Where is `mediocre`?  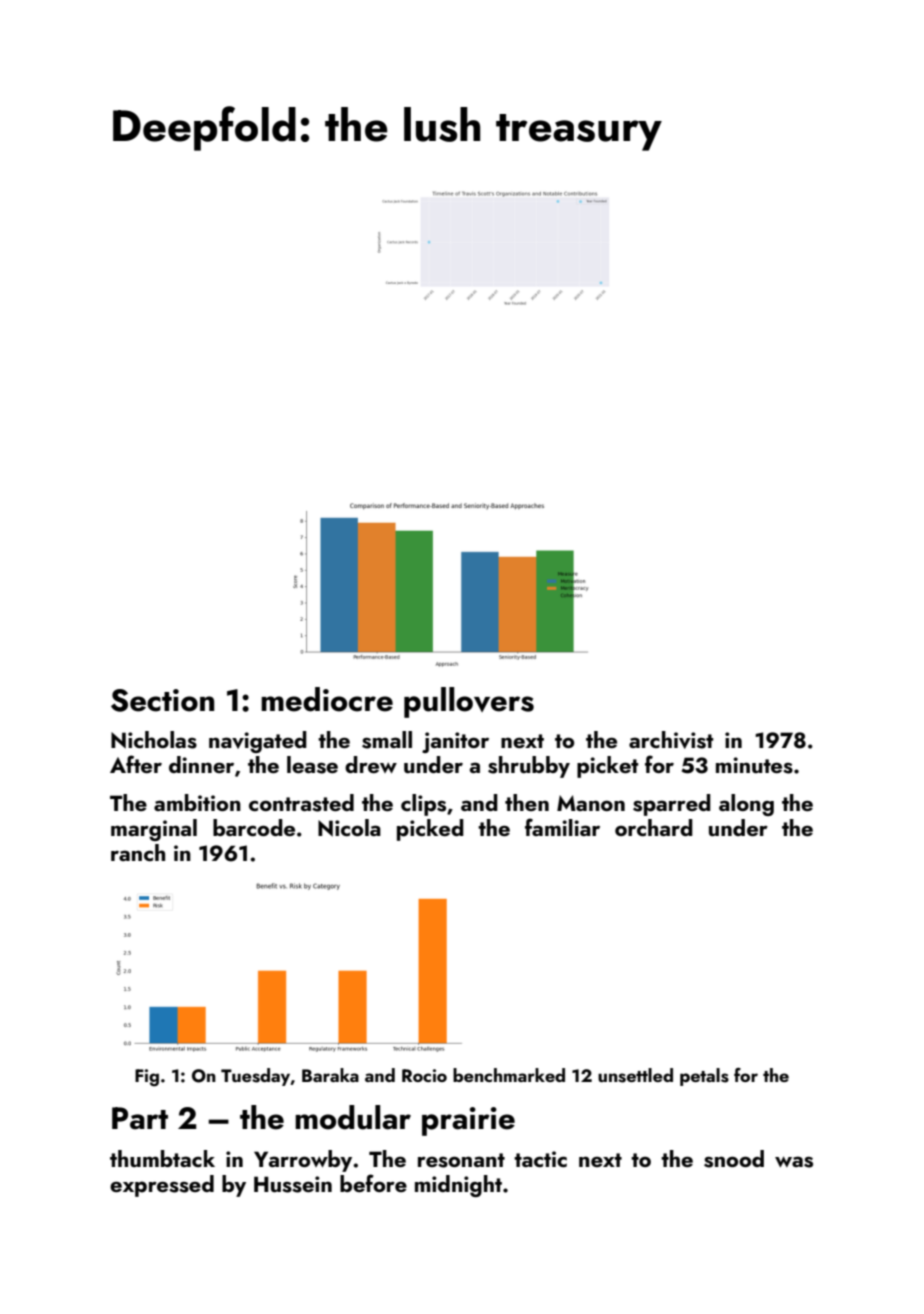
mediocre is located at coordinates (327, 699).
